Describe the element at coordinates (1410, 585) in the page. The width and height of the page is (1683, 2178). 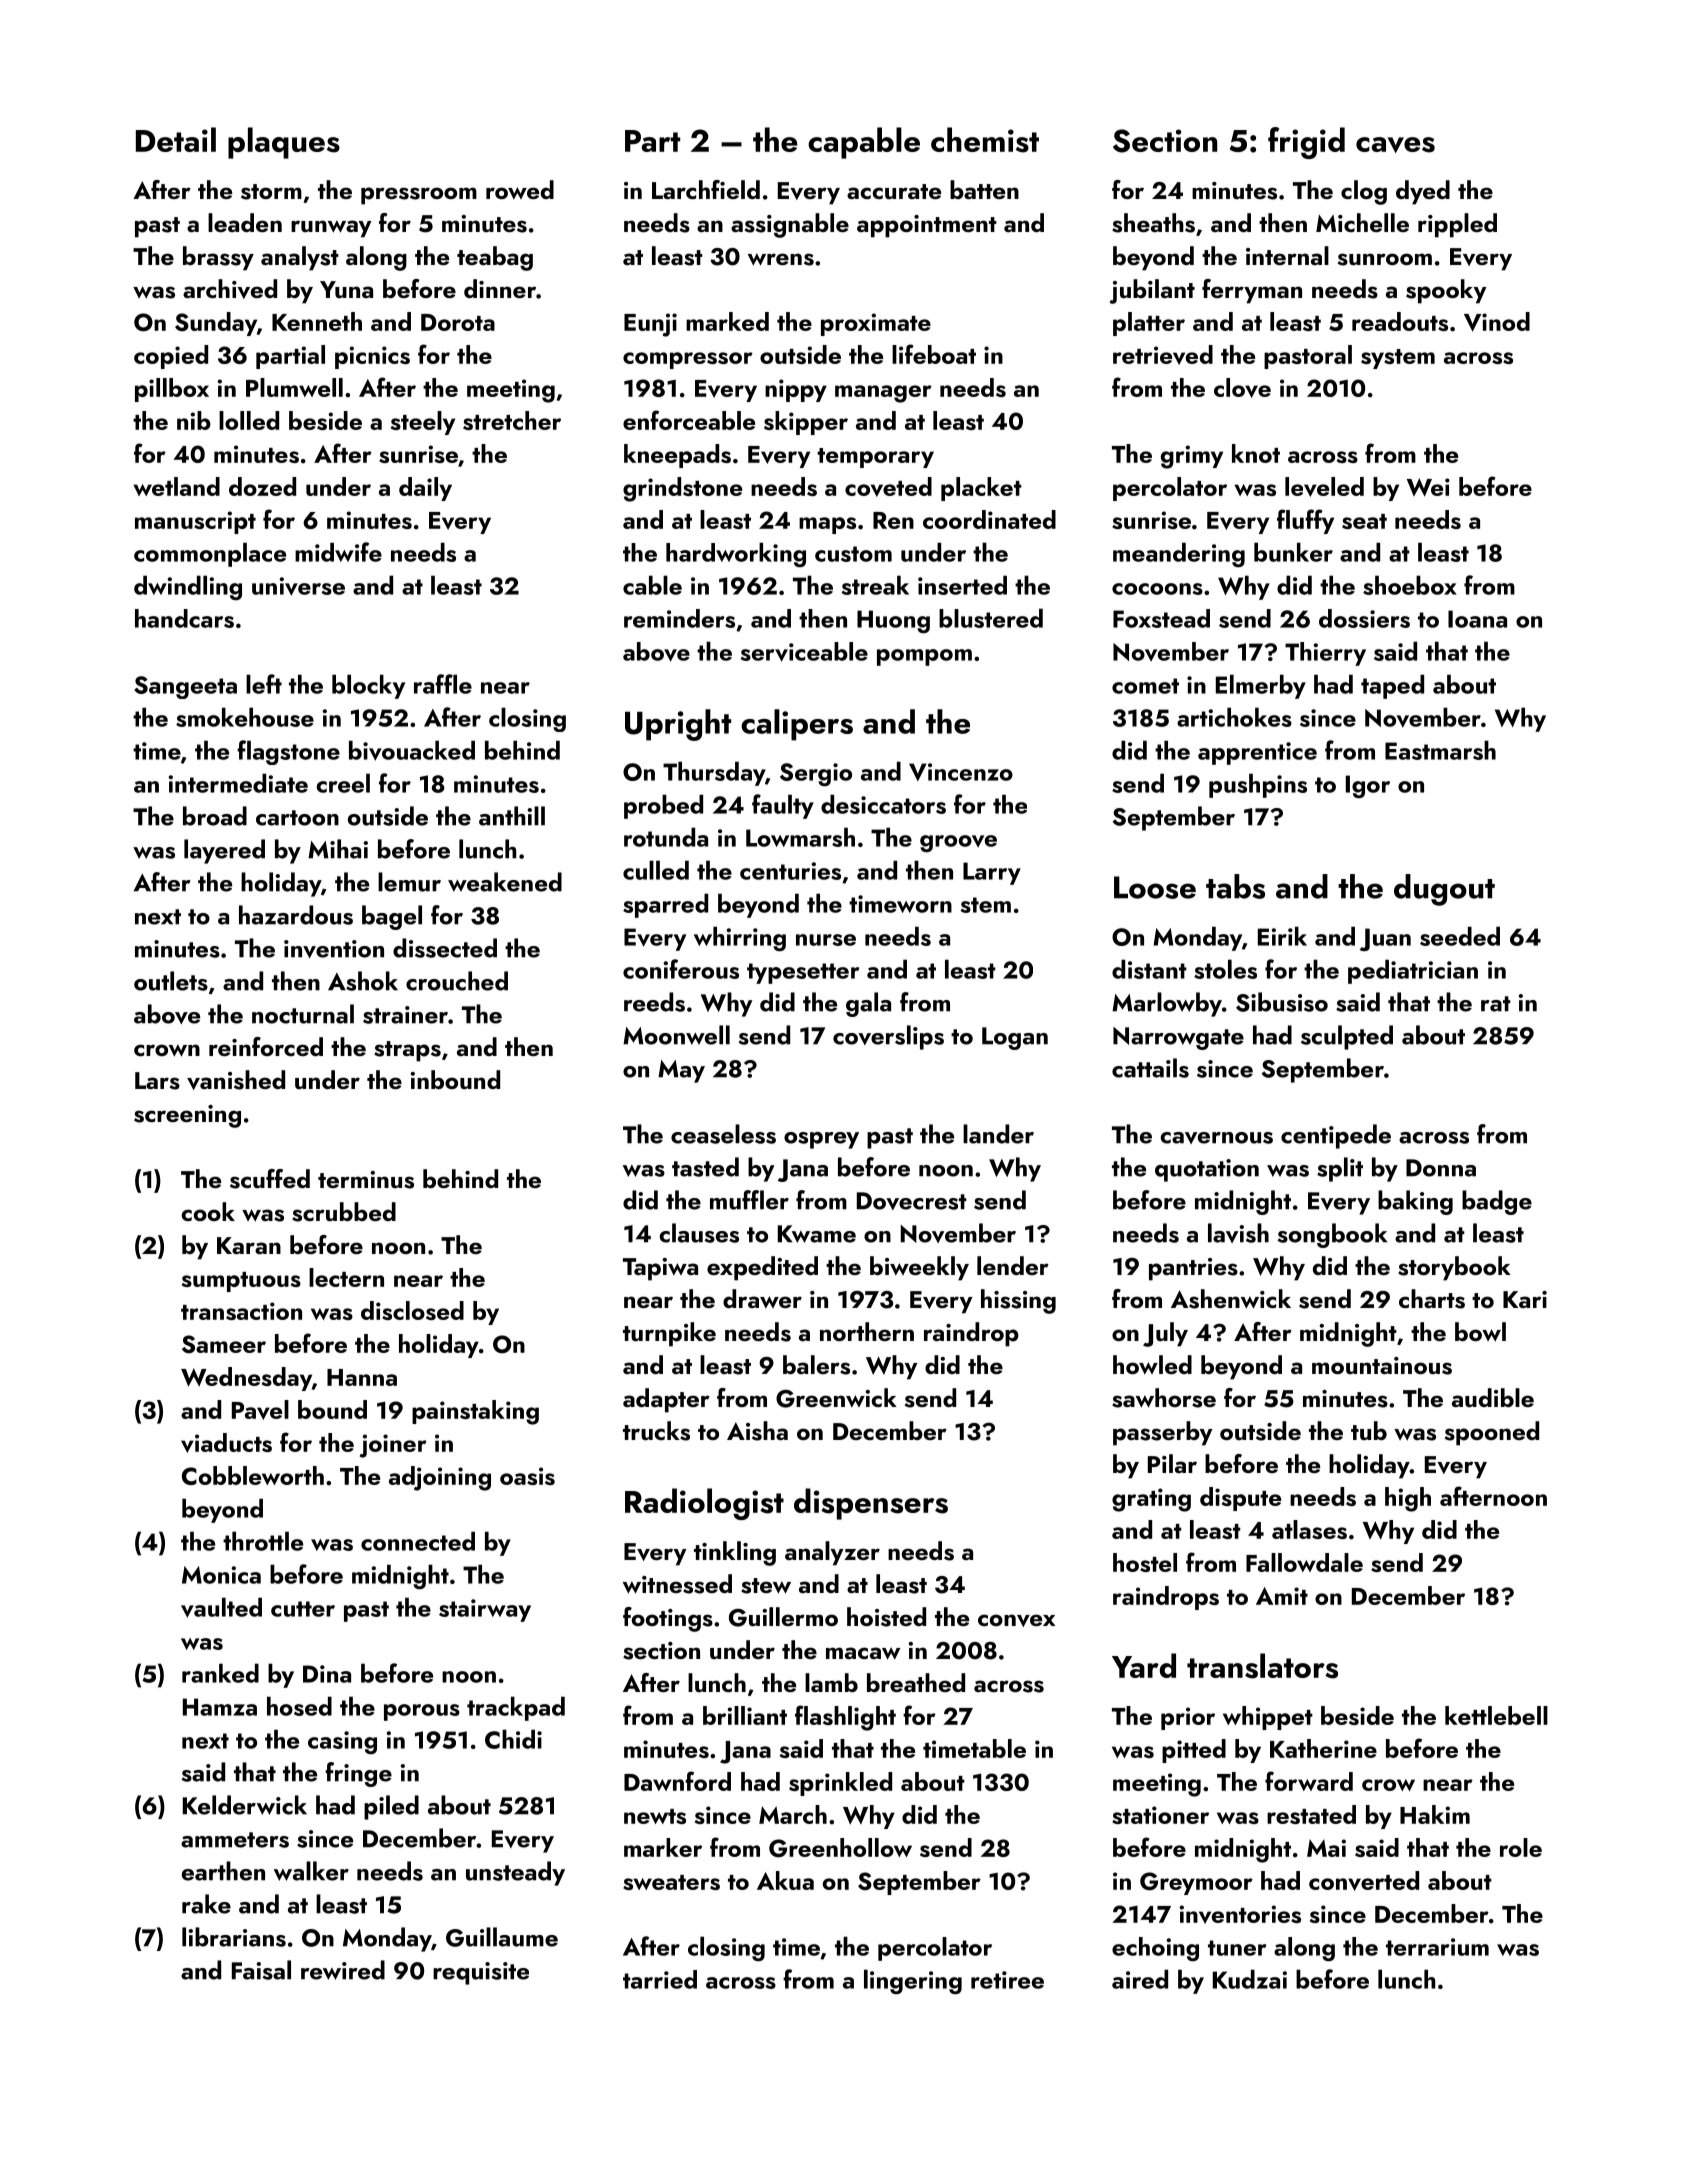
I see `shoebox` at that location.
